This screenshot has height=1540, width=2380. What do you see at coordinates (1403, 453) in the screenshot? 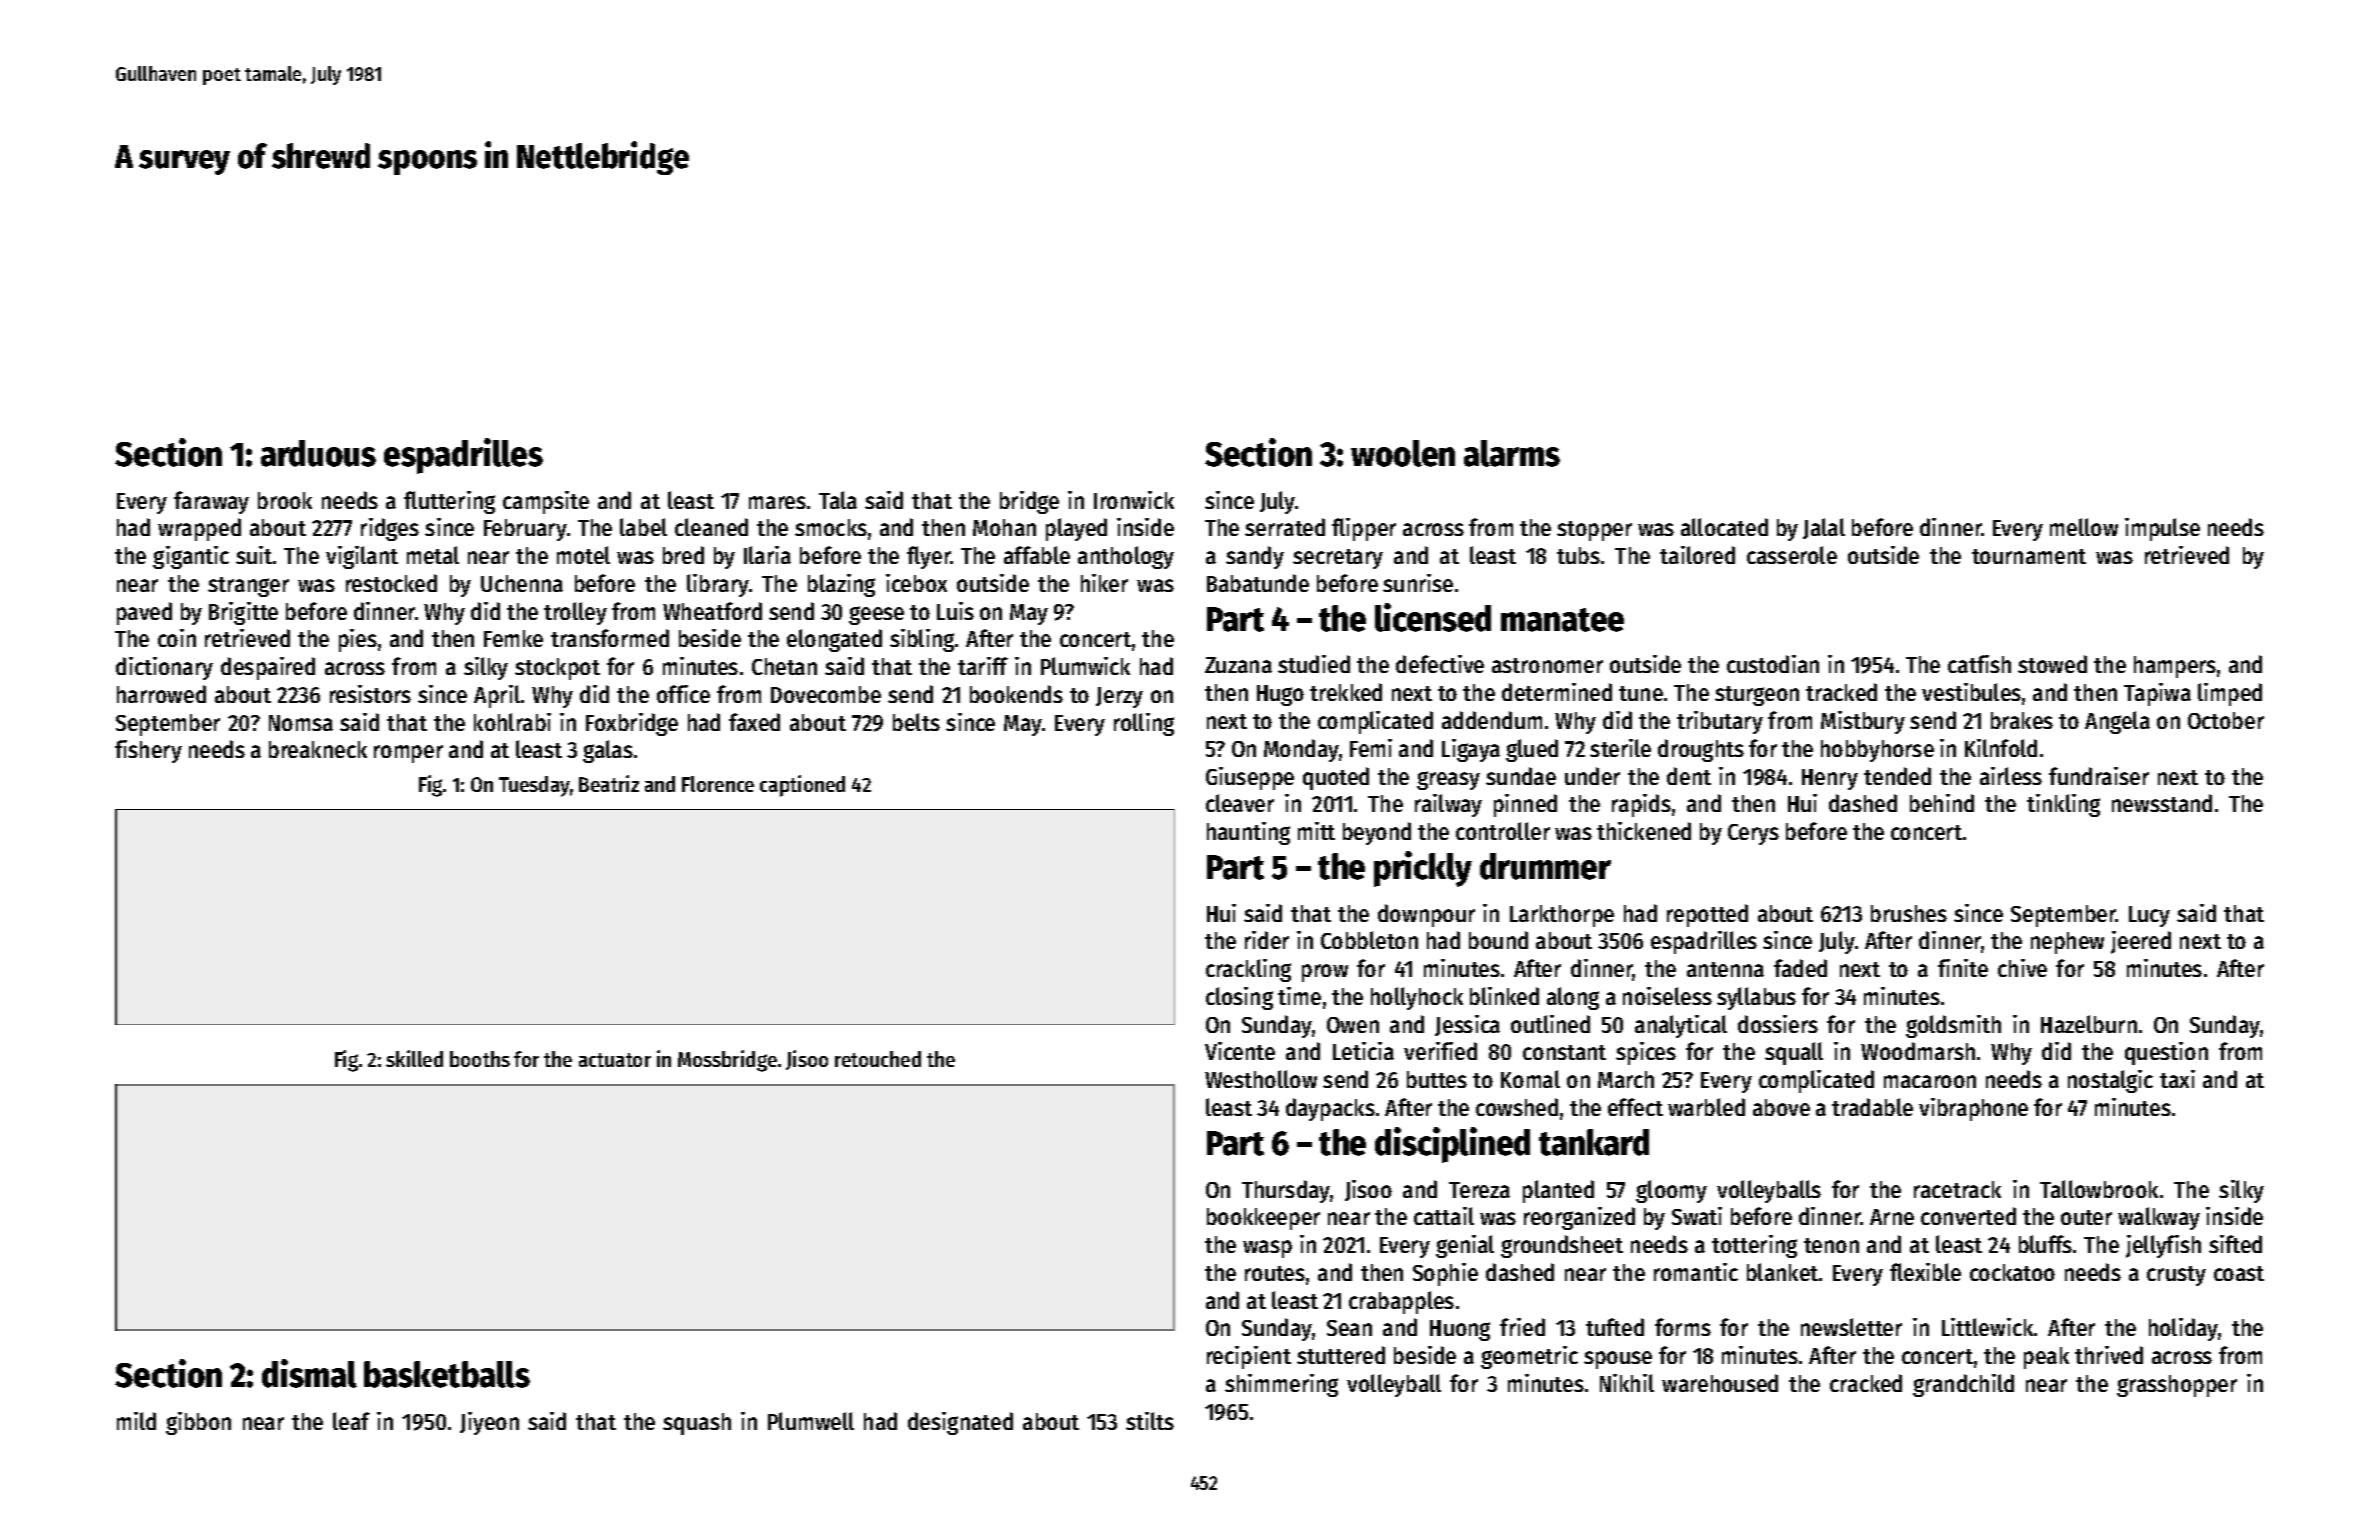
I see `woolen` at bounding box center [1403, 453].
